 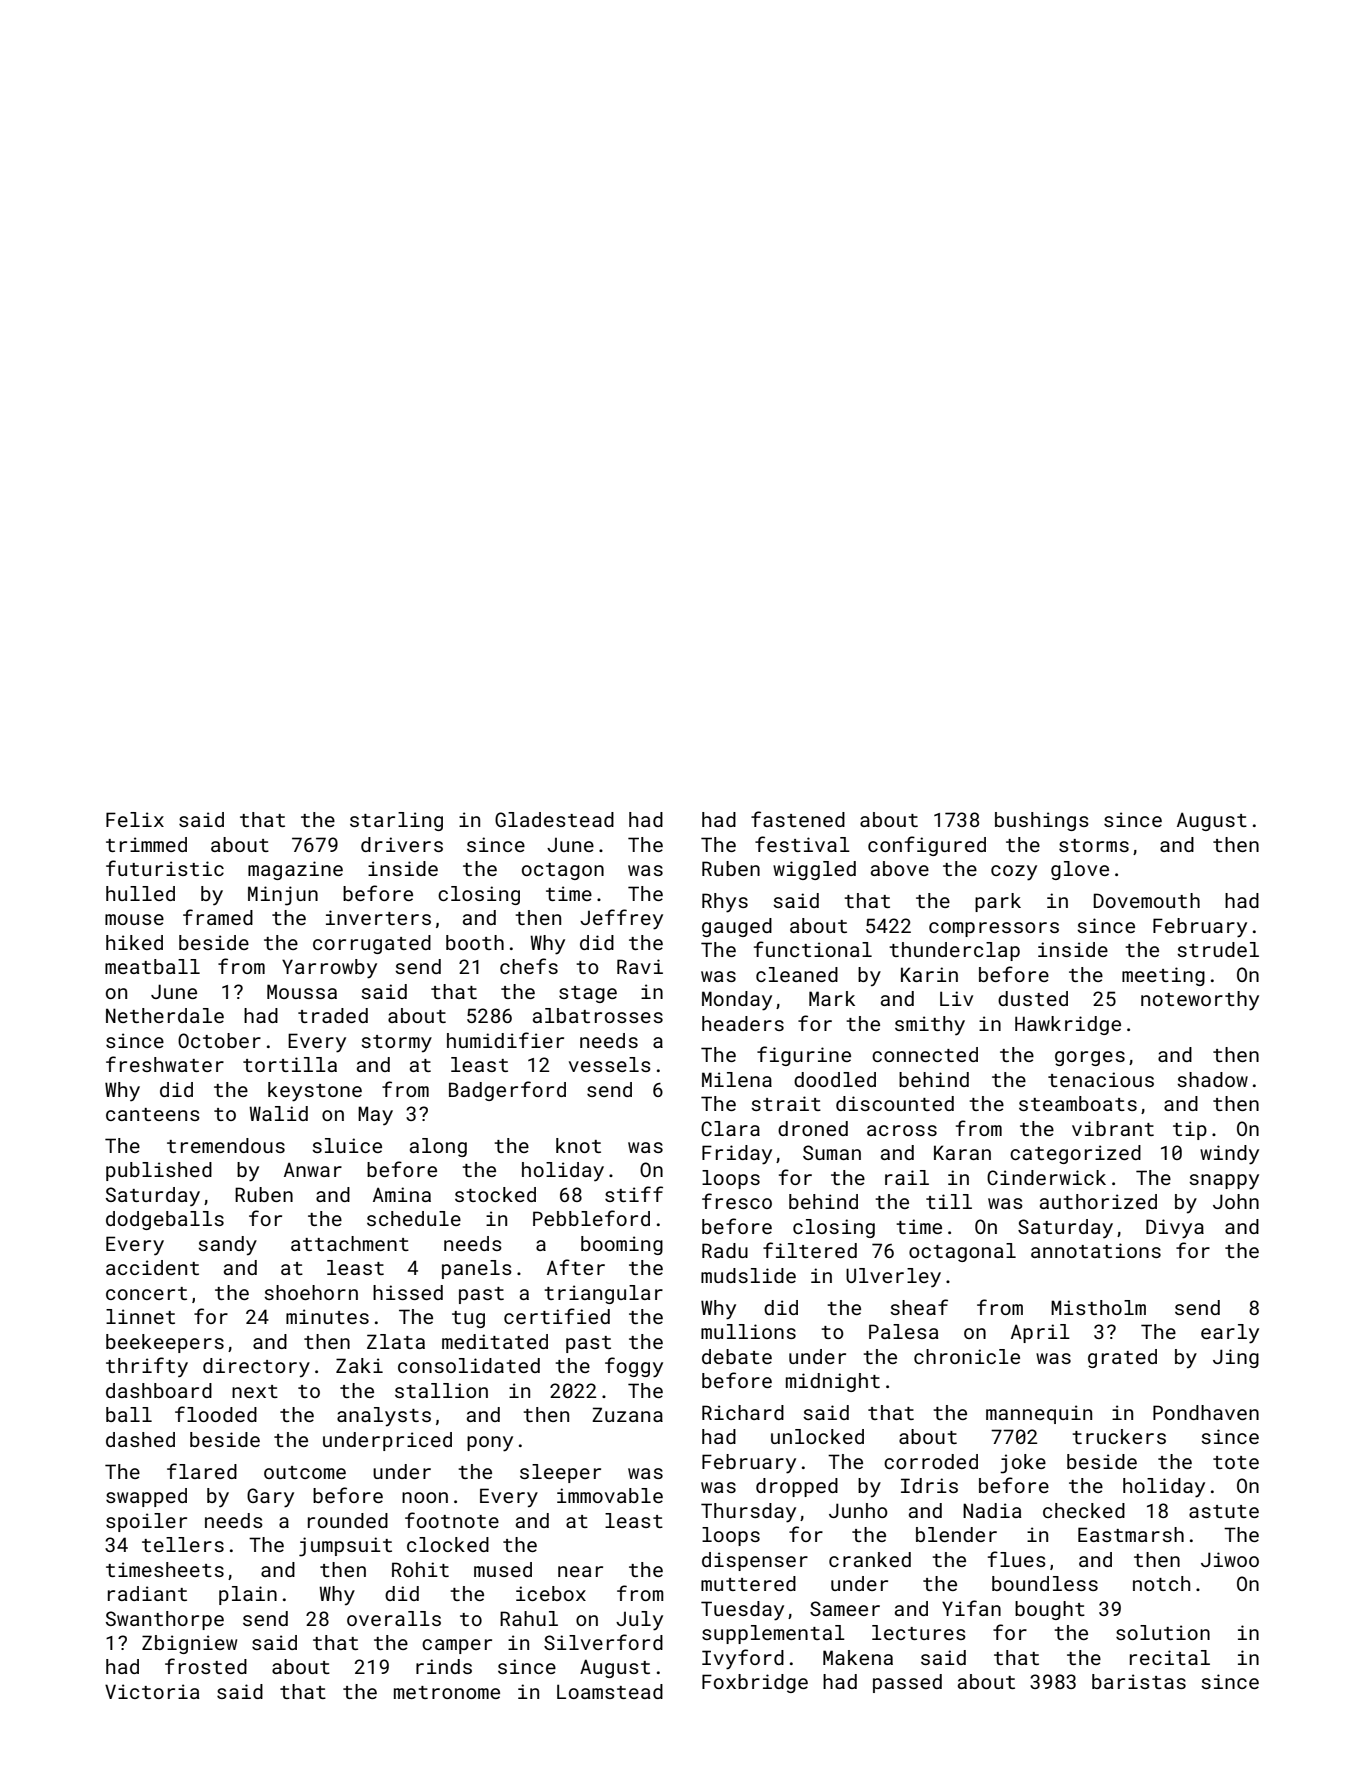 What do you see at coordinates (396, 821) in the screenshot?
I see `starling` at bounding box center [396, 821].
